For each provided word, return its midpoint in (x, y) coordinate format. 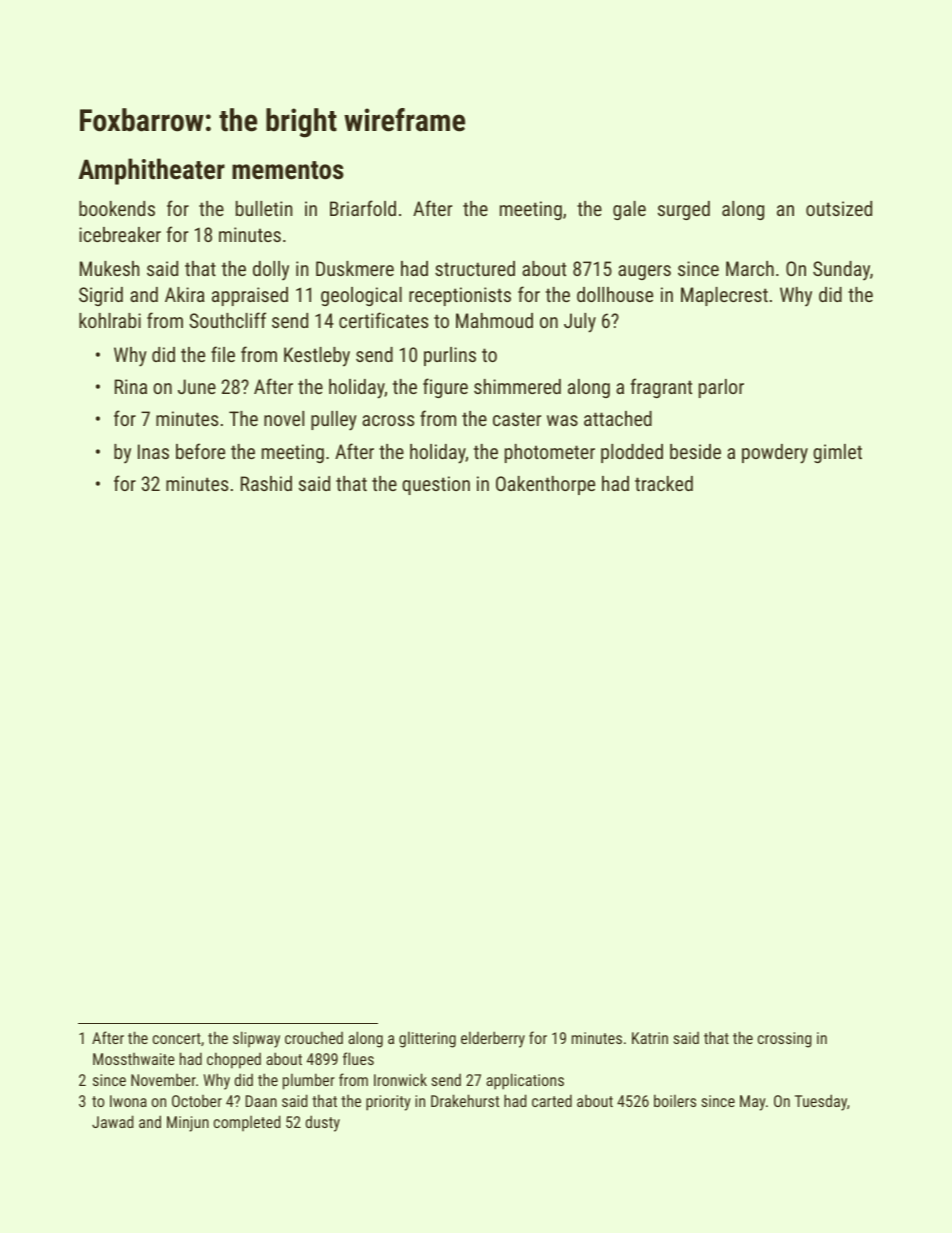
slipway (256, 1039)
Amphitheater (151, 171)
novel (284, 418)
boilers (675, 1100)
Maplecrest (724, 296)
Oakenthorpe (545, 485)
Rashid (266, 483)
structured (475, 268)
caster (517, 419)
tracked (664, 483)
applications (525, 1081)
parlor (721, 388)
